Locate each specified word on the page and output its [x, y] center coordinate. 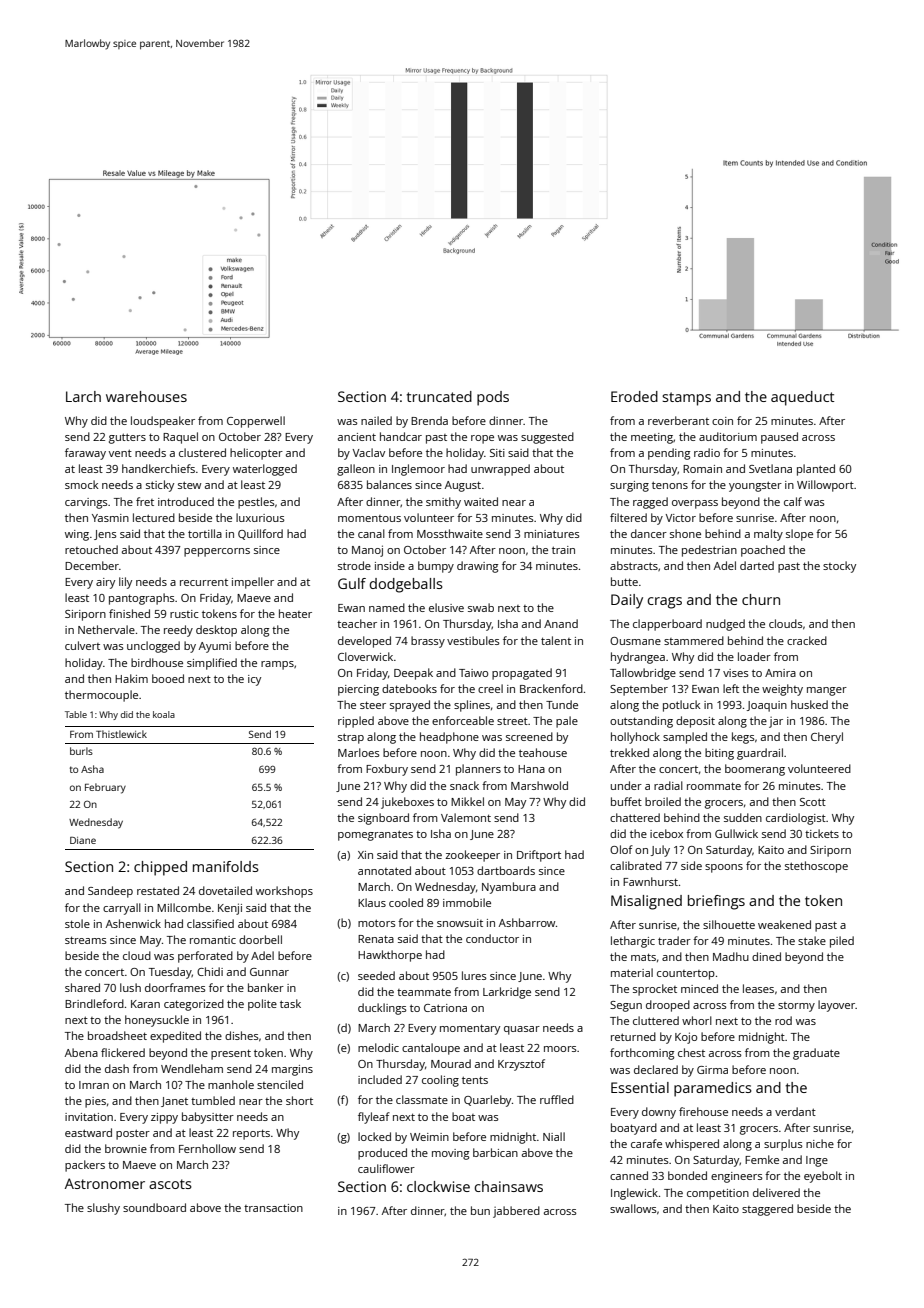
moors [560, 1049]
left [731, 688]
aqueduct [802, 398]
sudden [743, 817]
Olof [621, 849]
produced [382, 1154]
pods [493, 398]
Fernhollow [207, 1148]
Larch [83, 396]
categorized [194, 1005]
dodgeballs [406, 585]
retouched [91, 549]
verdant [795, 1111]
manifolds [226, 866]
